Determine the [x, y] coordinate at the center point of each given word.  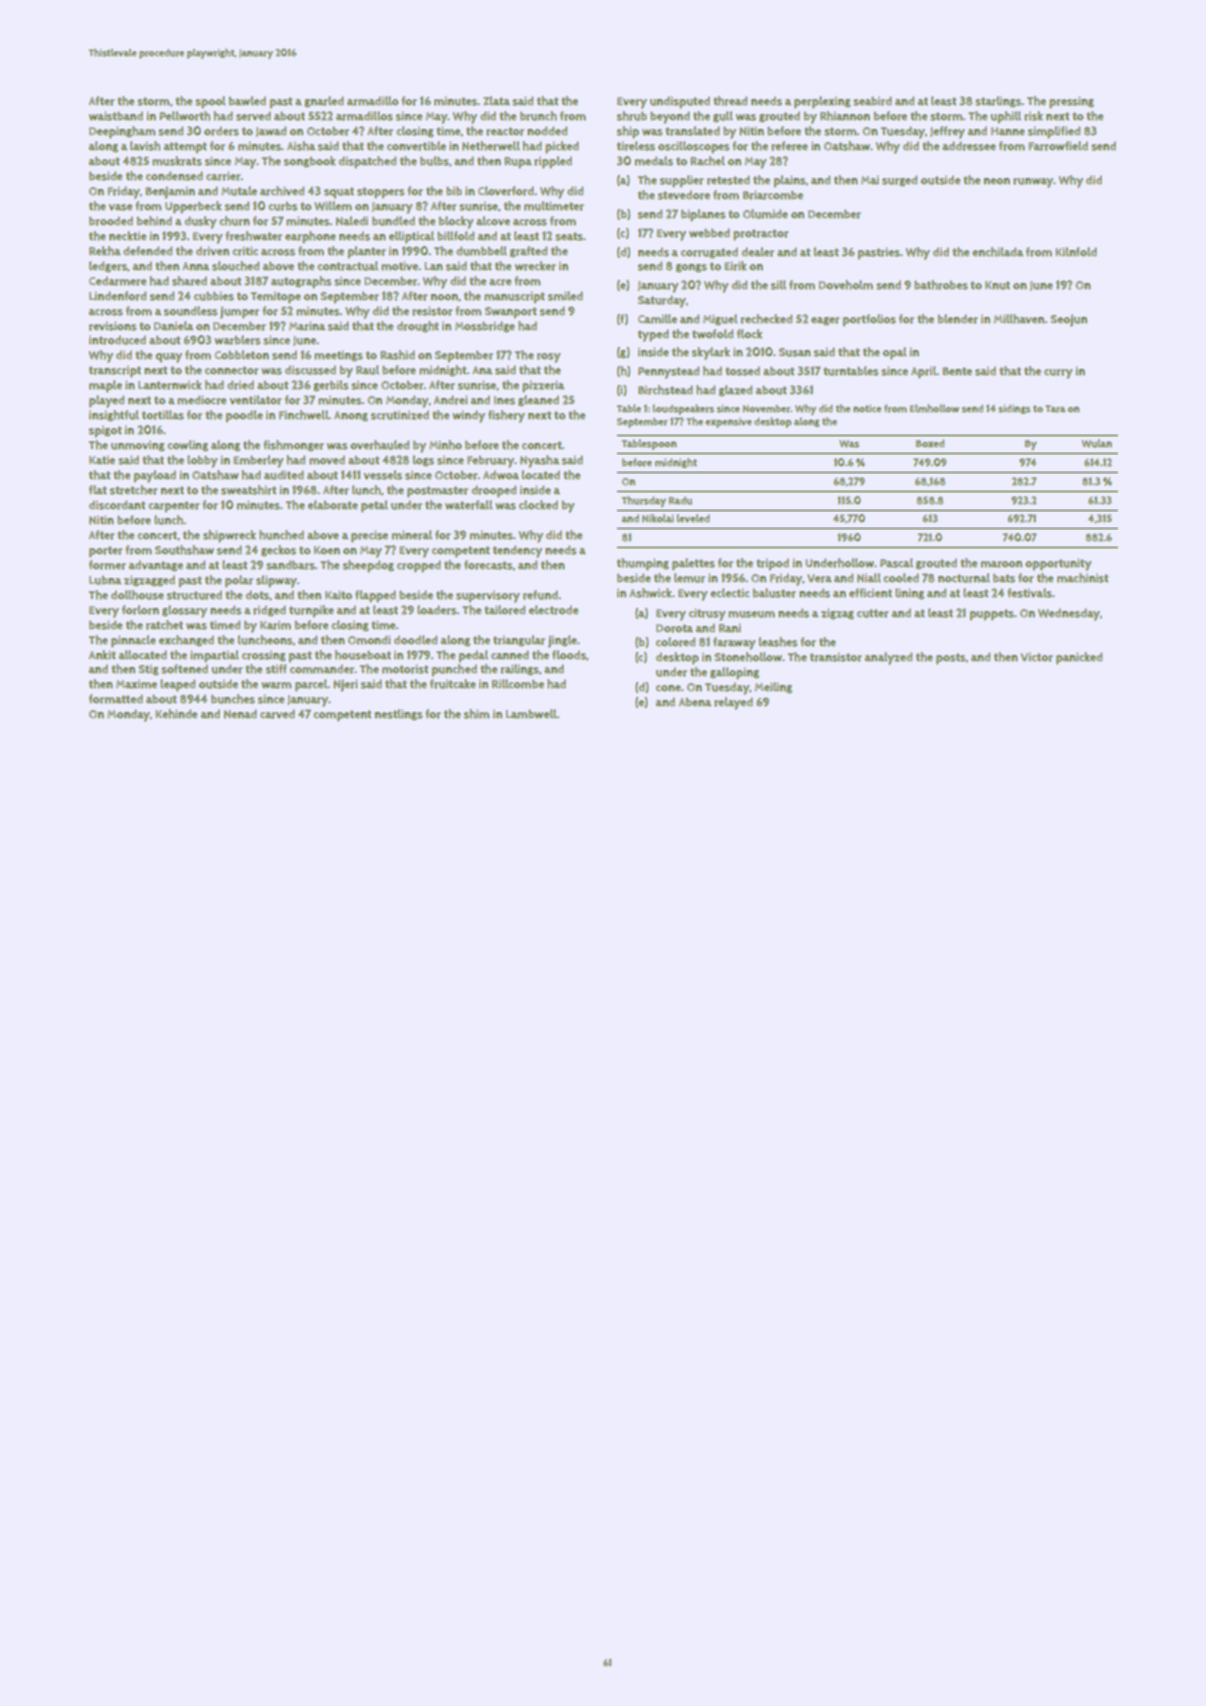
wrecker [535, 266]
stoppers [380, 193]
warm [276, 685]
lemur [689, 578]
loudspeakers [683, 409]
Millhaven [1019, 319]
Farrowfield [1058, 146]
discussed [310, 370]
